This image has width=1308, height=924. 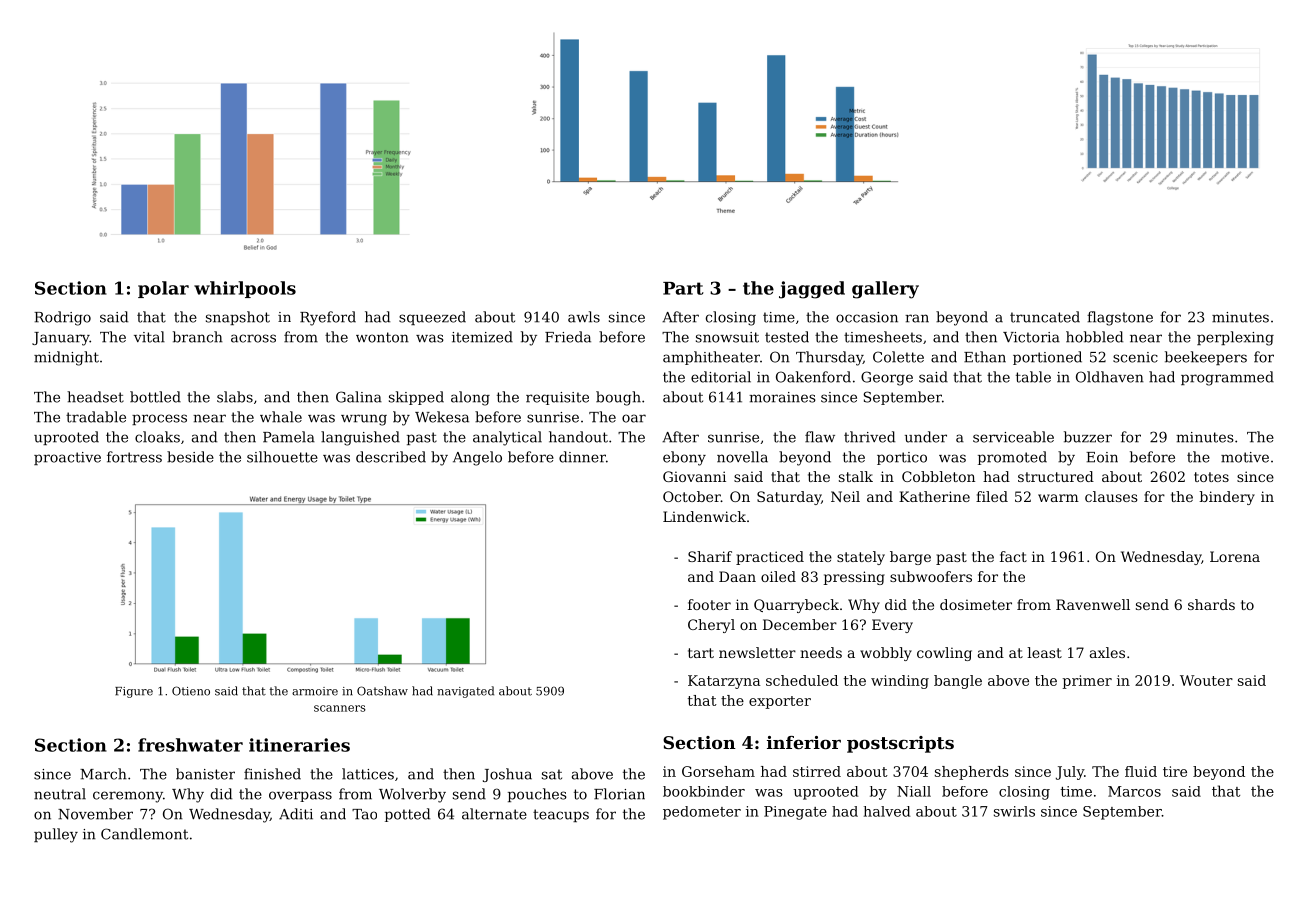 What do you see at coordinates (62, 318) in the image?
I see `Rodrigo` at bounding box center [62, 318].
